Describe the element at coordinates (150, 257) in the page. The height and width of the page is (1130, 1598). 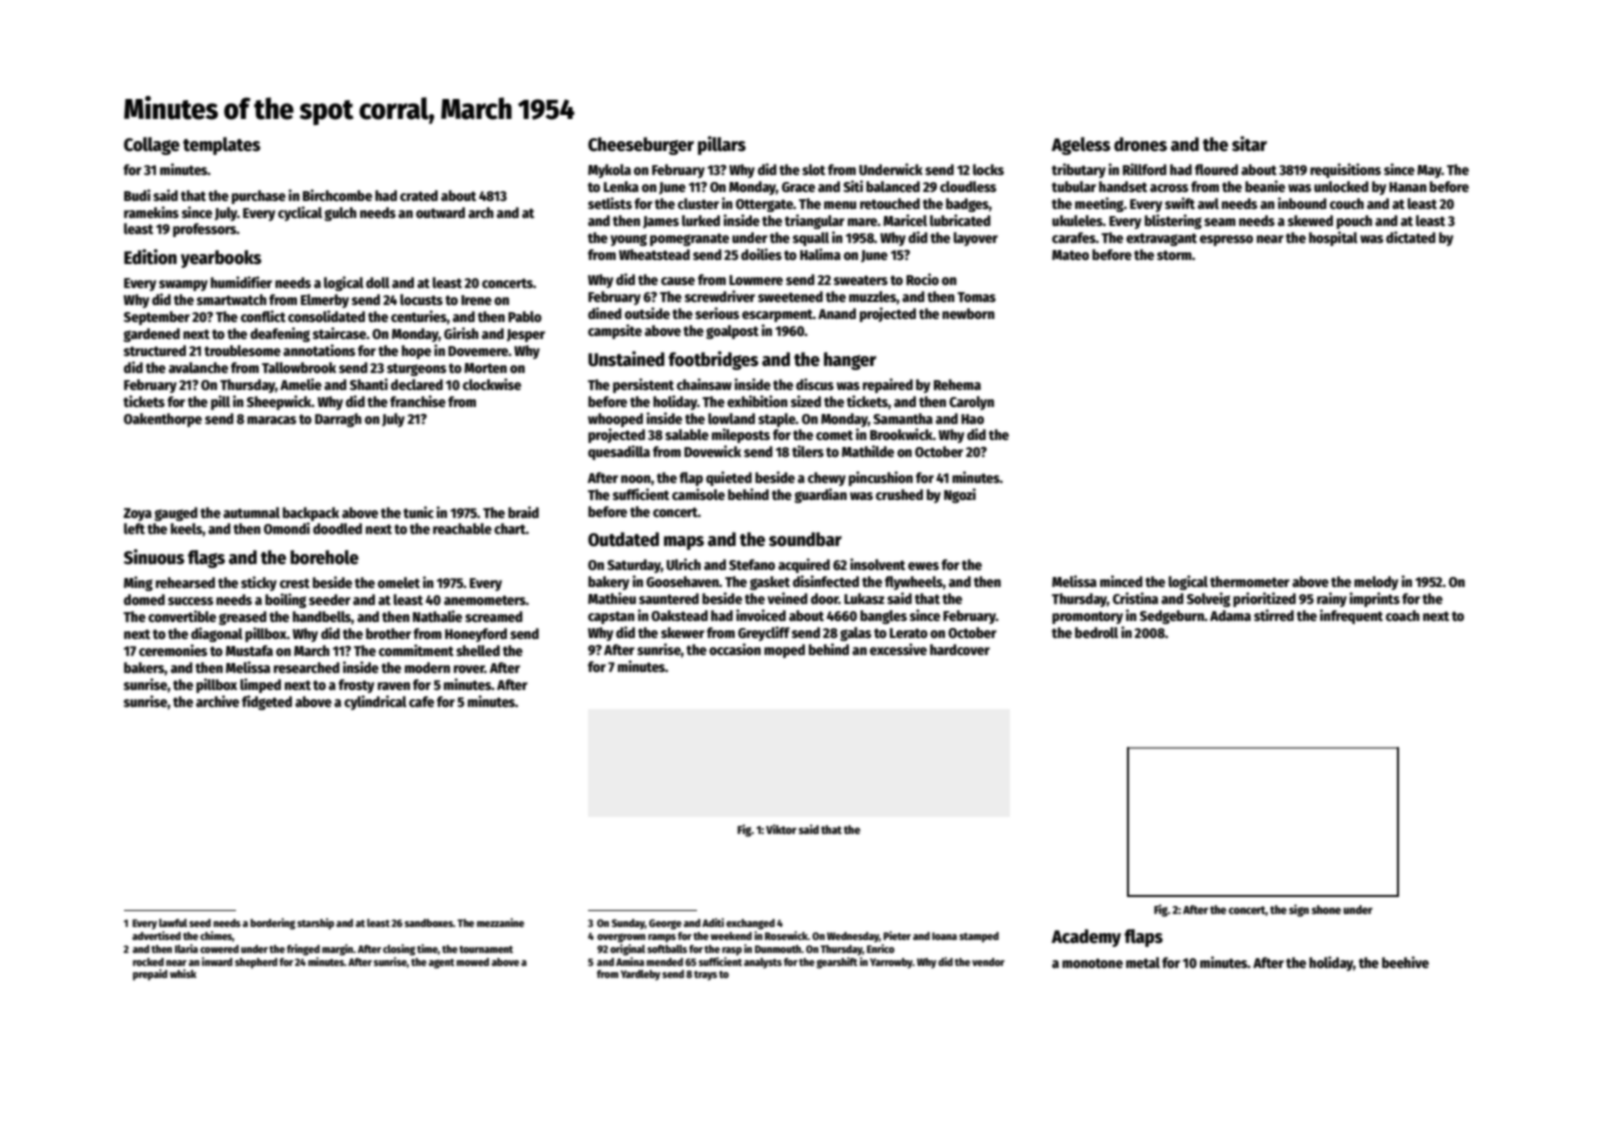
I see `Edition` at that location.
